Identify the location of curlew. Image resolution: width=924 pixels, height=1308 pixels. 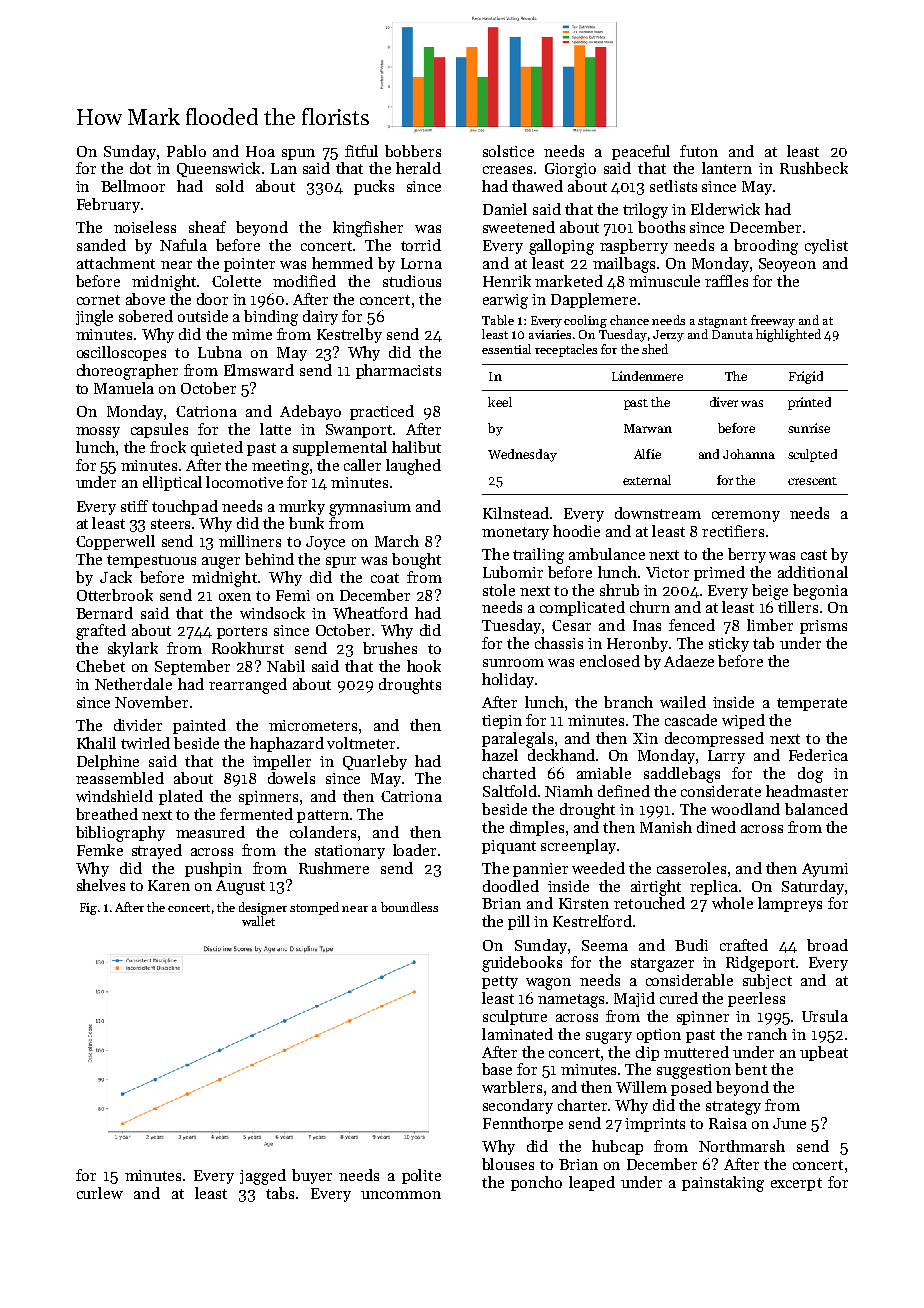
(100, 1193).
